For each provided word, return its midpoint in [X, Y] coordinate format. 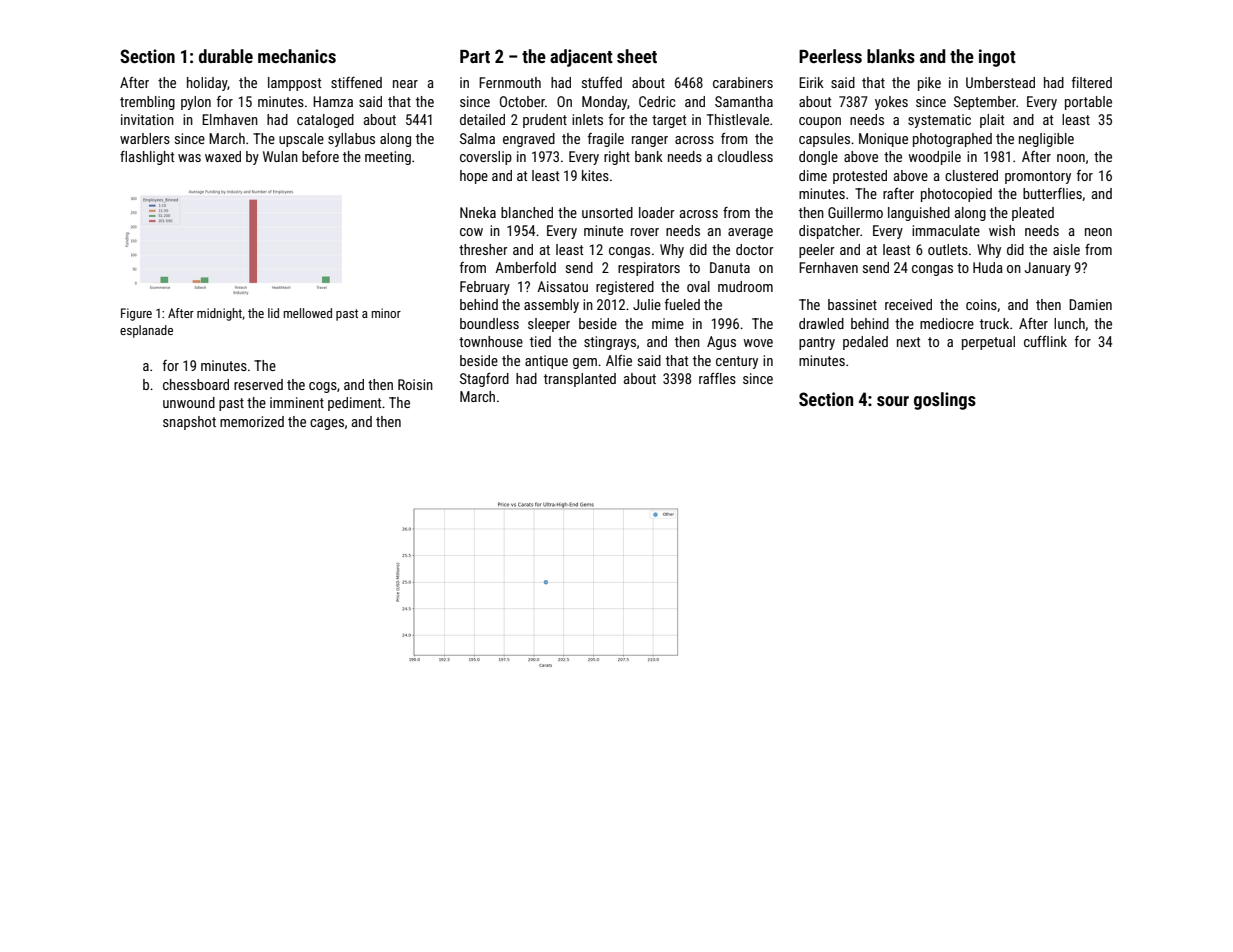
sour [893, 401]
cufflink [1045, 341]
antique [546, 362]
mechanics [297, 56]
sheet [637, 56]
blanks [891, 56]
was [189, 158]
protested [860, 177]
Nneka [478, 212]
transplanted [580, 380]
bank [649, 156]
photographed [952, 140]
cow [471, 232]
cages [327, 424]
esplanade [146, 331]
